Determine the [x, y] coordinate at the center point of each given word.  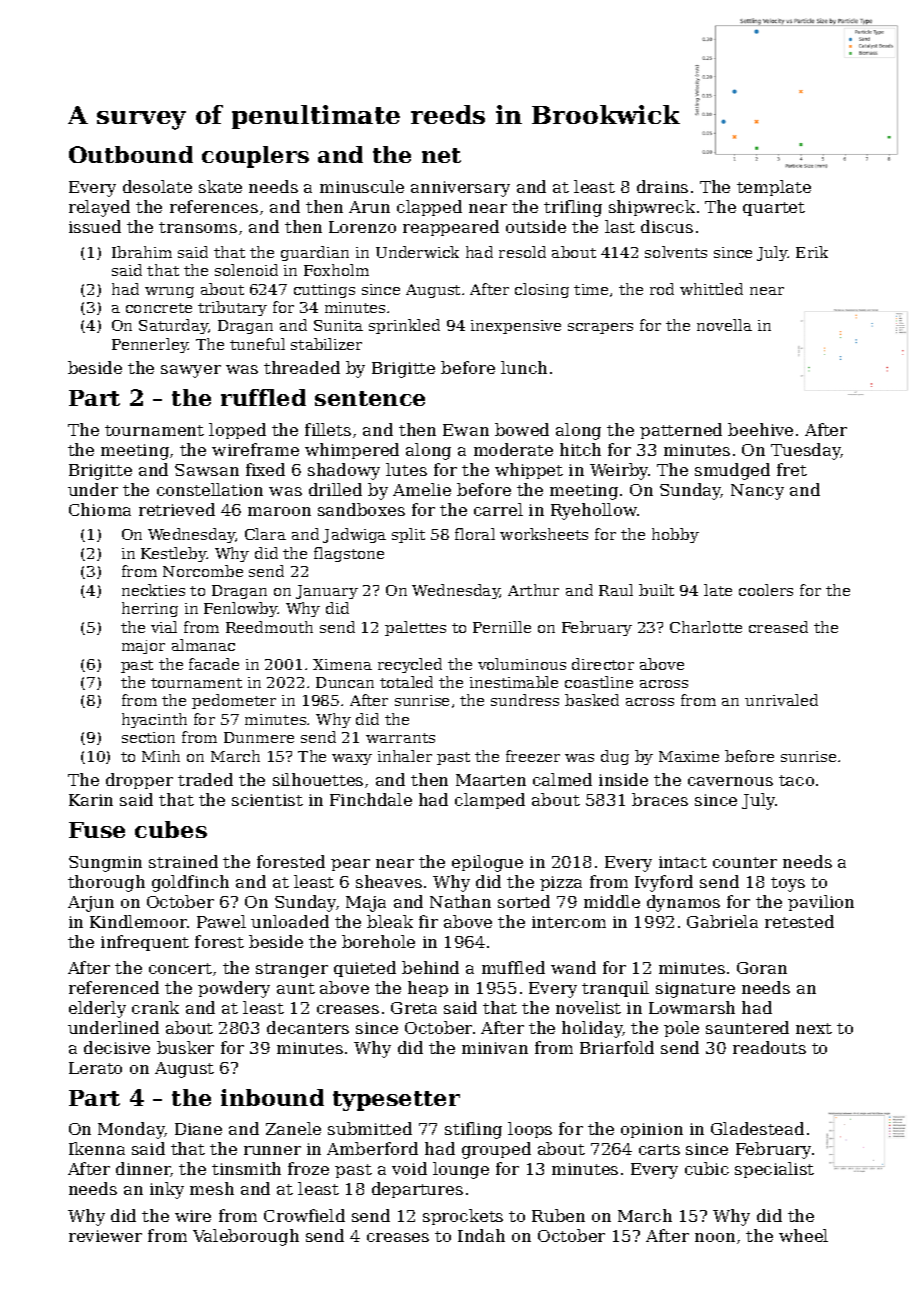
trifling [573, 208]
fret [792, 469]
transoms [198, 227]
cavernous [730, 781]
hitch [580, 449]
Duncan [345, 682]
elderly [97, 1009]
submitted [370, 1128]
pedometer [234, 701]
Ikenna [97, 1148]
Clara [265, 534]
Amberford [372, 1148]
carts [659, 1149]
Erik [812, 252]
